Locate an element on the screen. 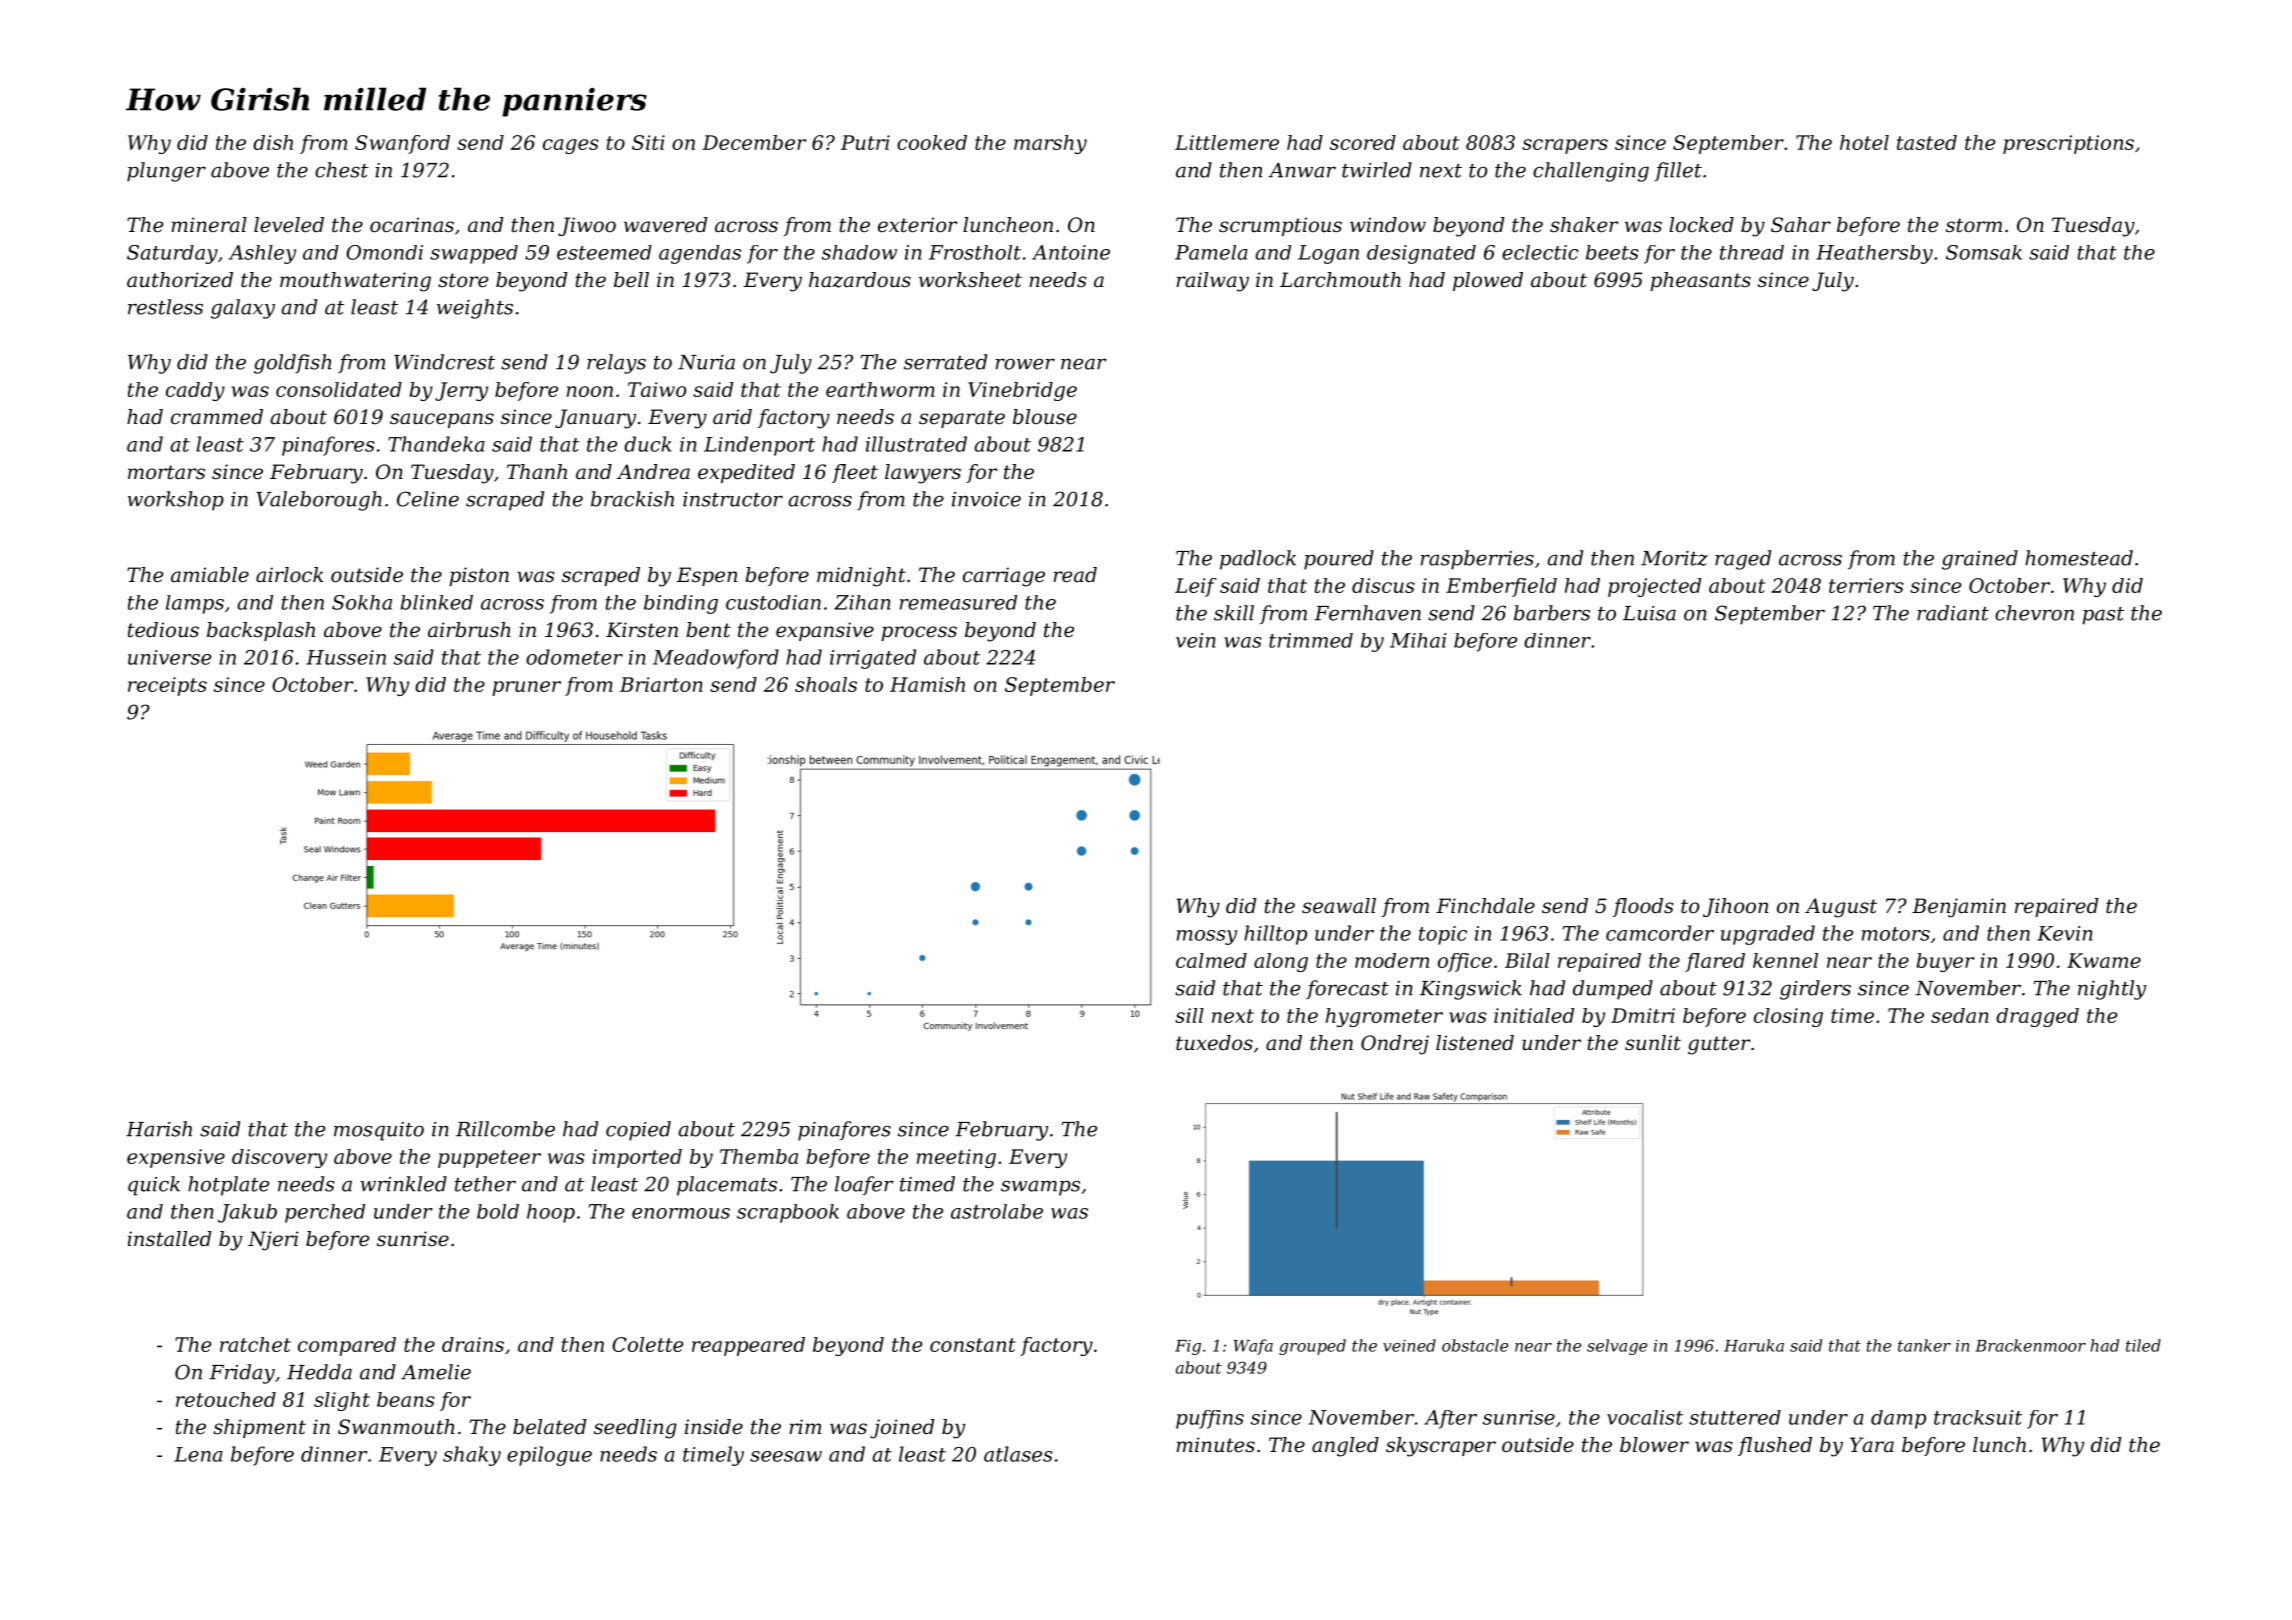 Image resolution: width=2292 pixels, height=1620 pixels. fillet is located at coordinates (1678, 171).
